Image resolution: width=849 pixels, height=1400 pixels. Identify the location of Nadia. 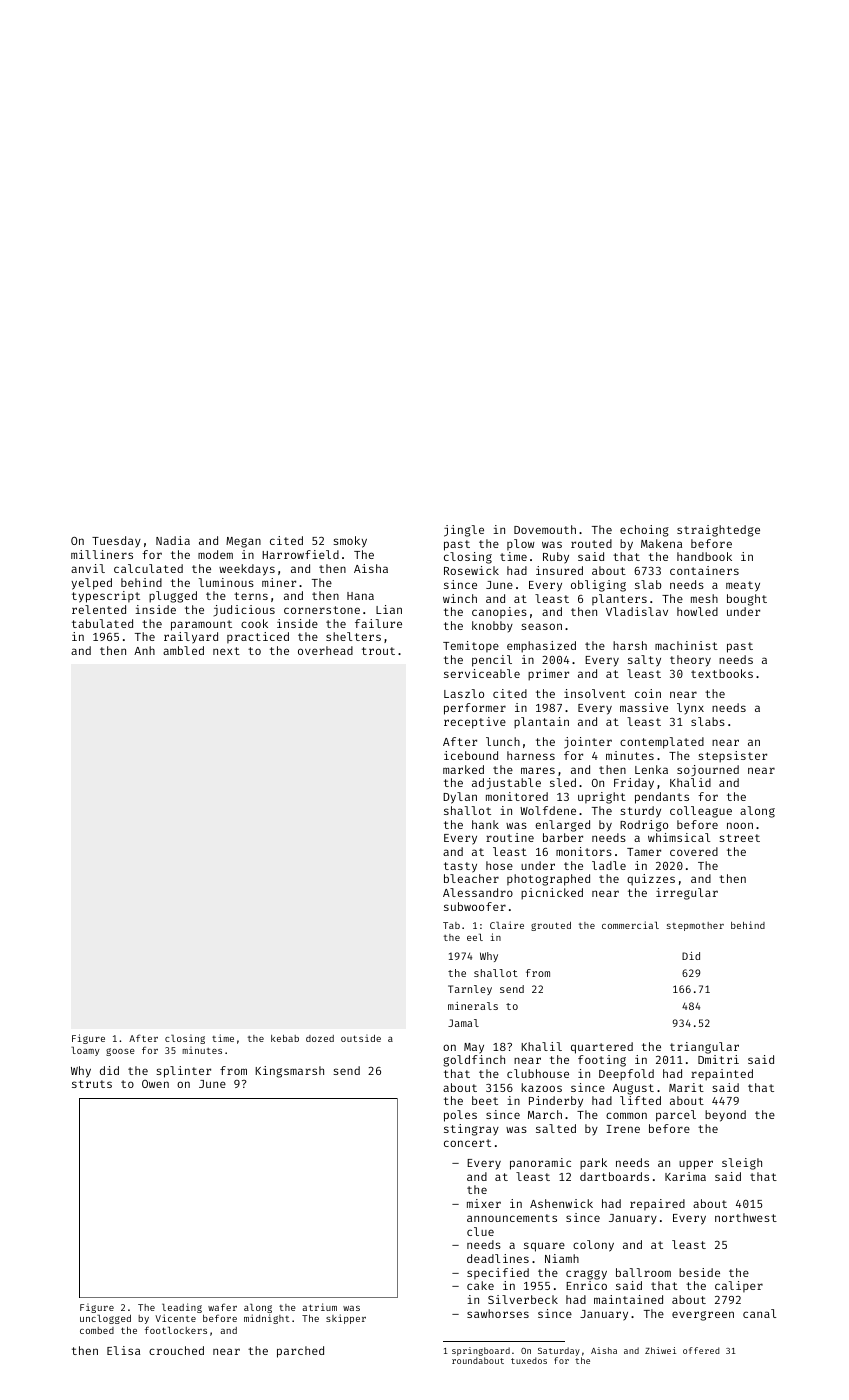
(173, 540).
